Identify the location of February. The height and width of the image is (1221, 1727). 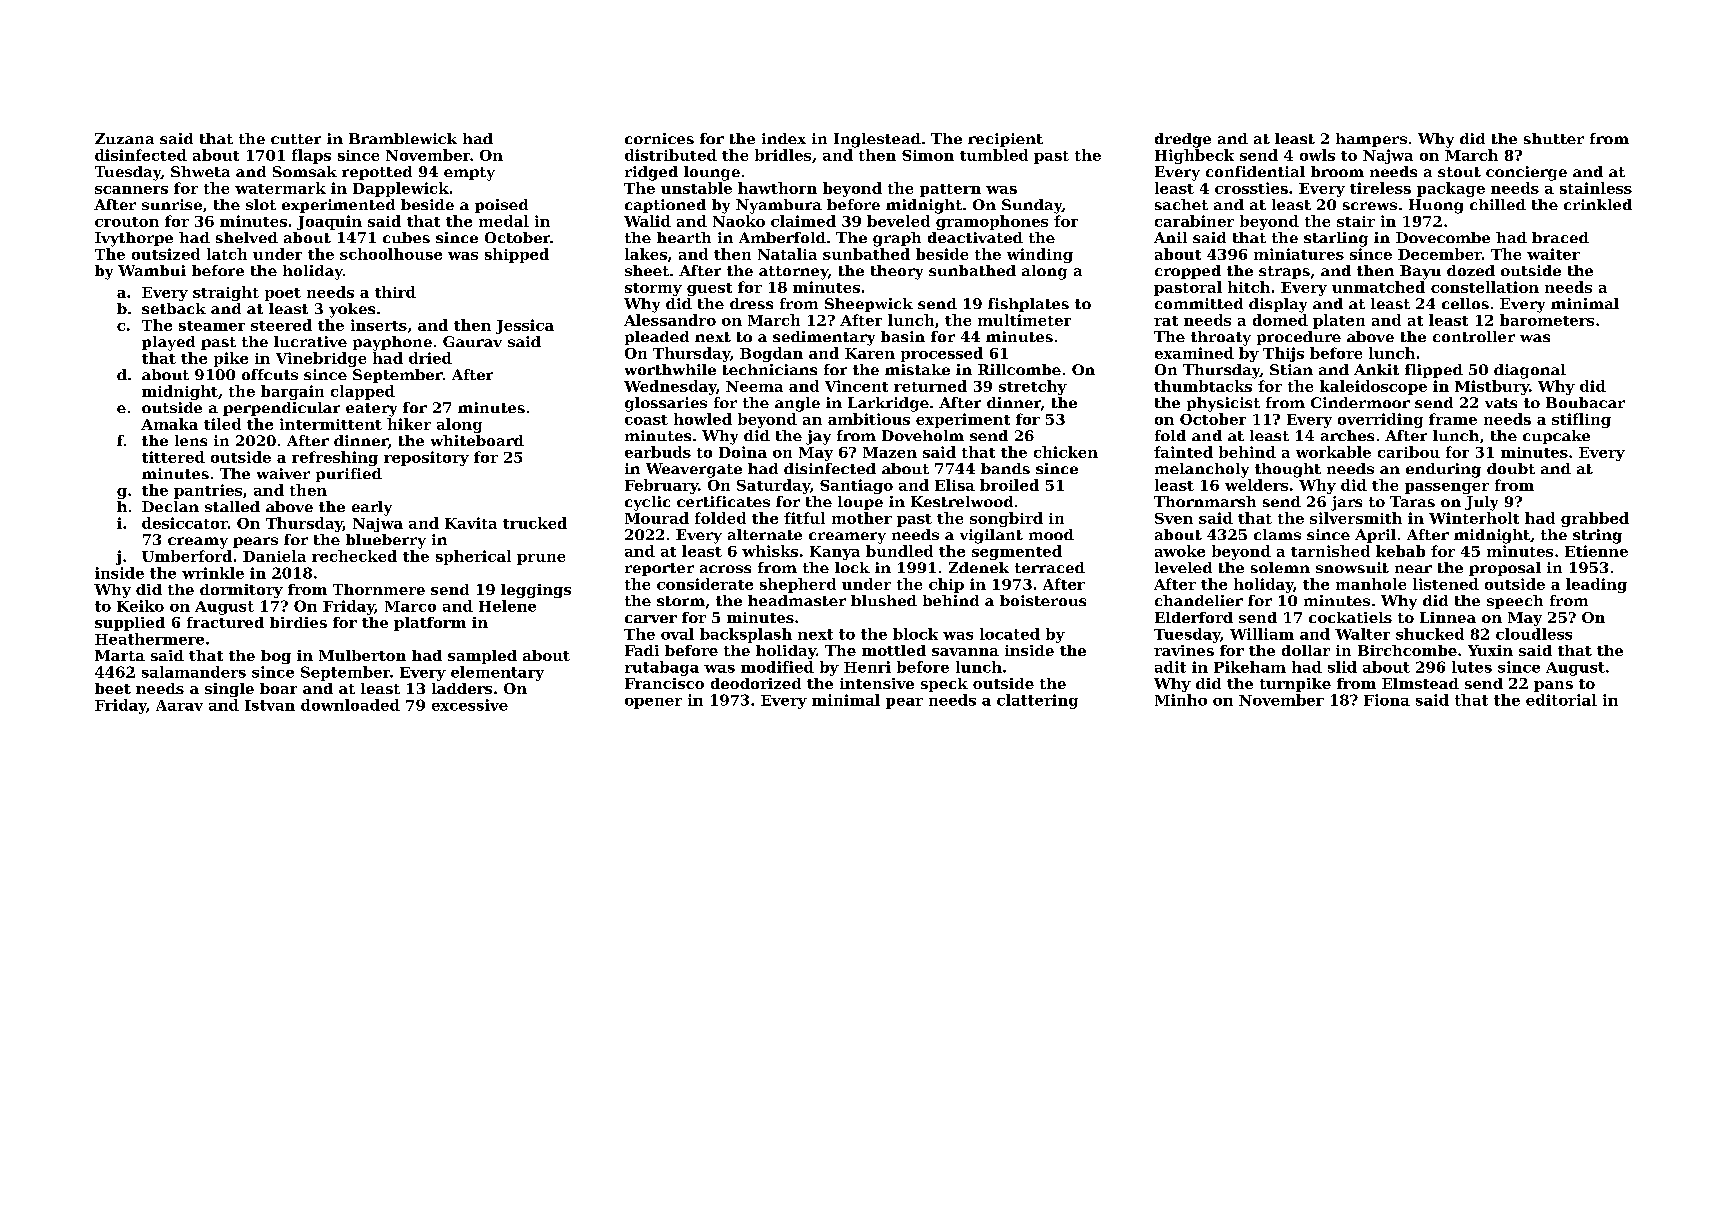
(661, 486).
